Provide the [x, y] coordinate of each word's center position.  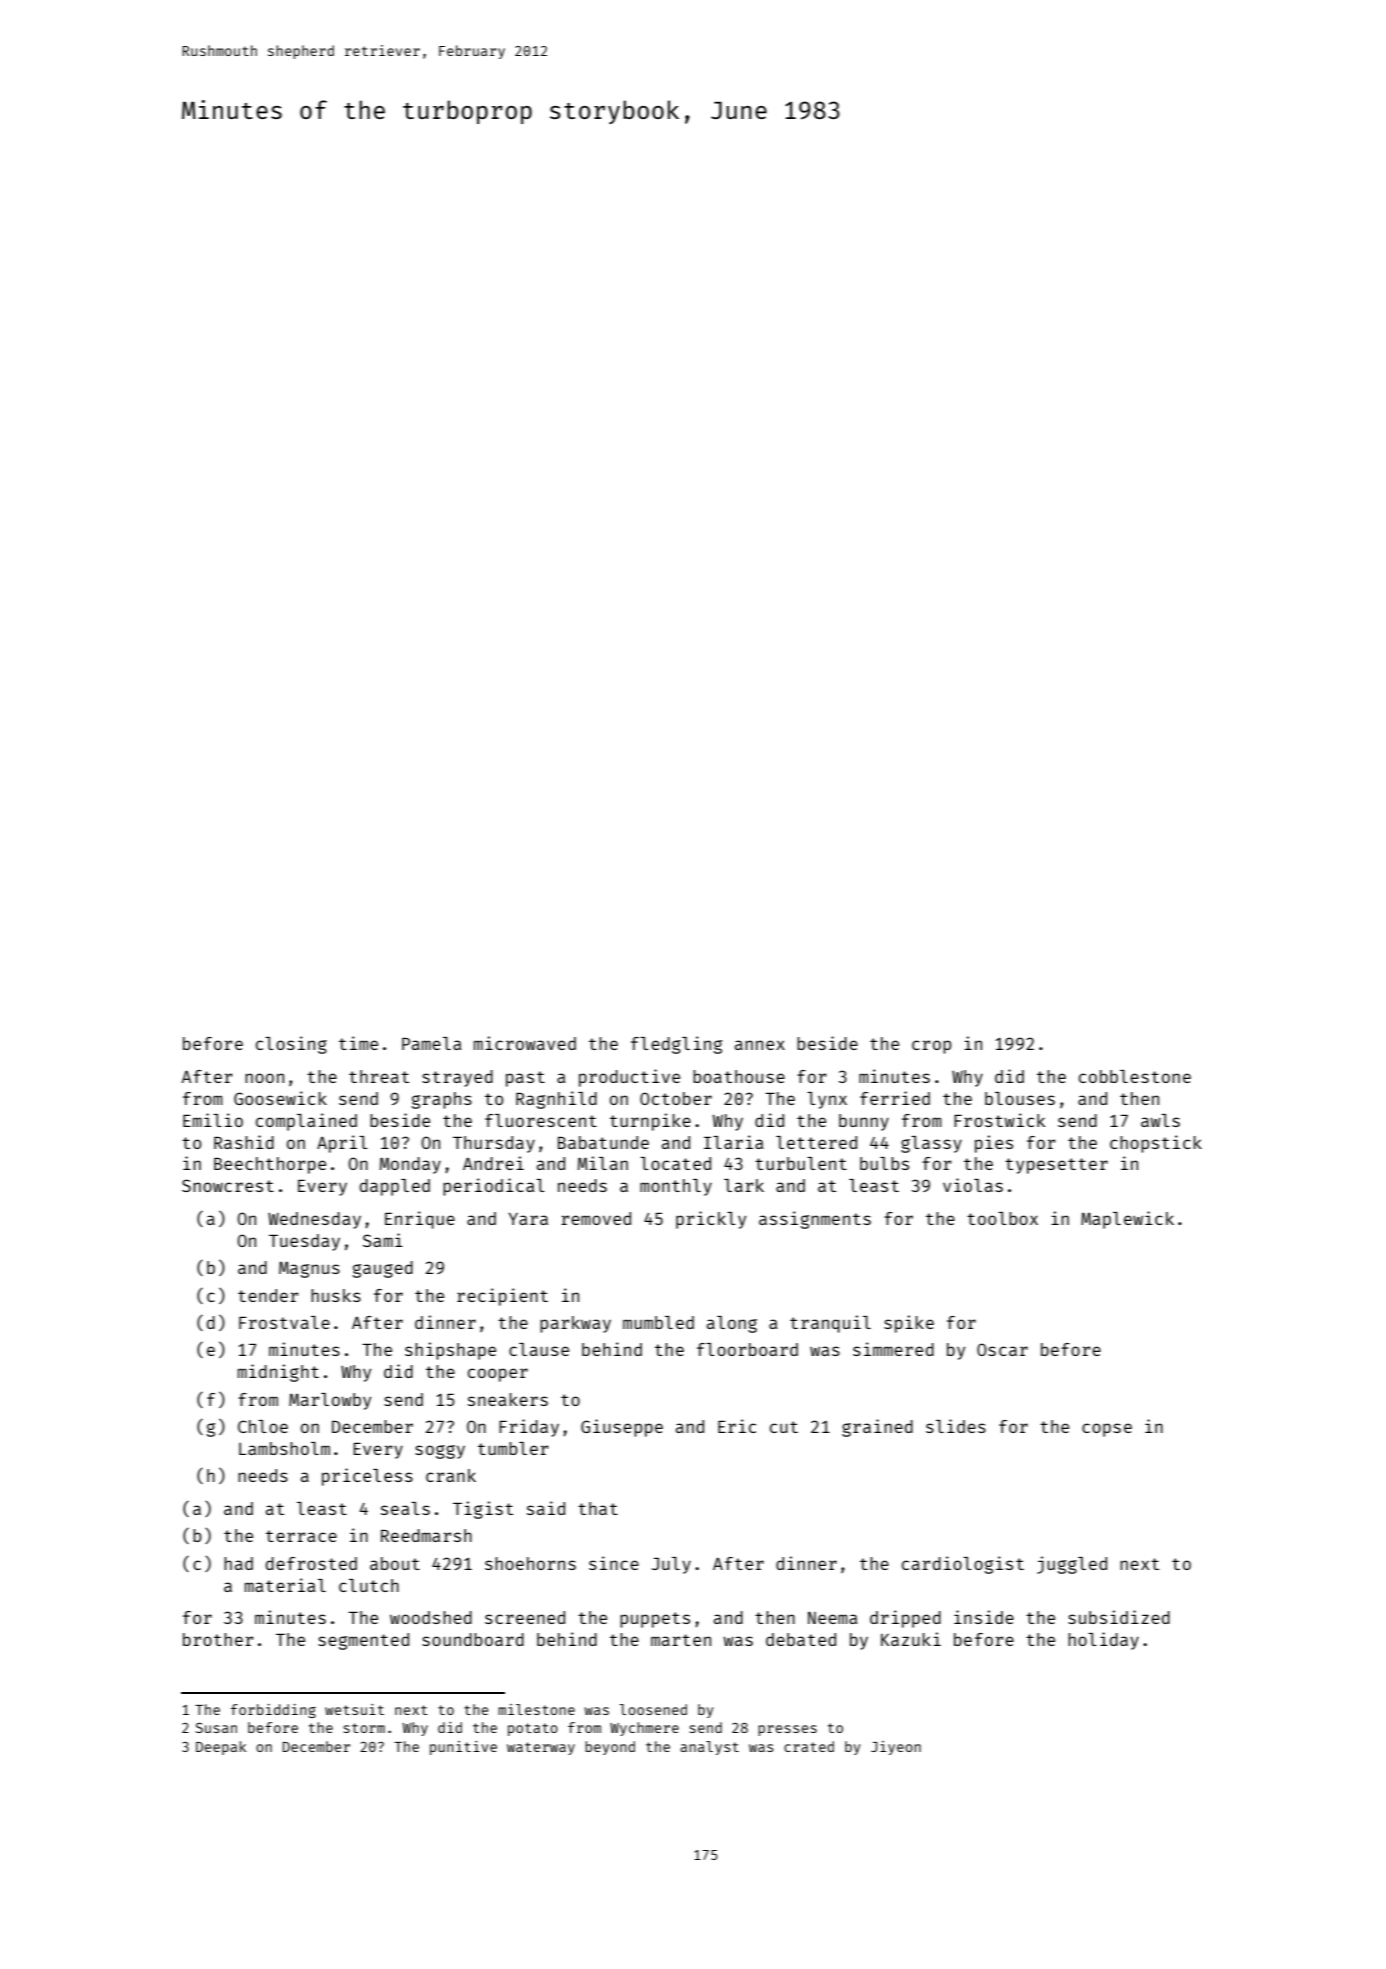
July [671, 1565]
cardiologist [963, 1565]
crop [931, 1047]
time [358, 1043]
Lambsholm [284, 1448]
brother [218, 1639]
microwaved [525, 1043]
